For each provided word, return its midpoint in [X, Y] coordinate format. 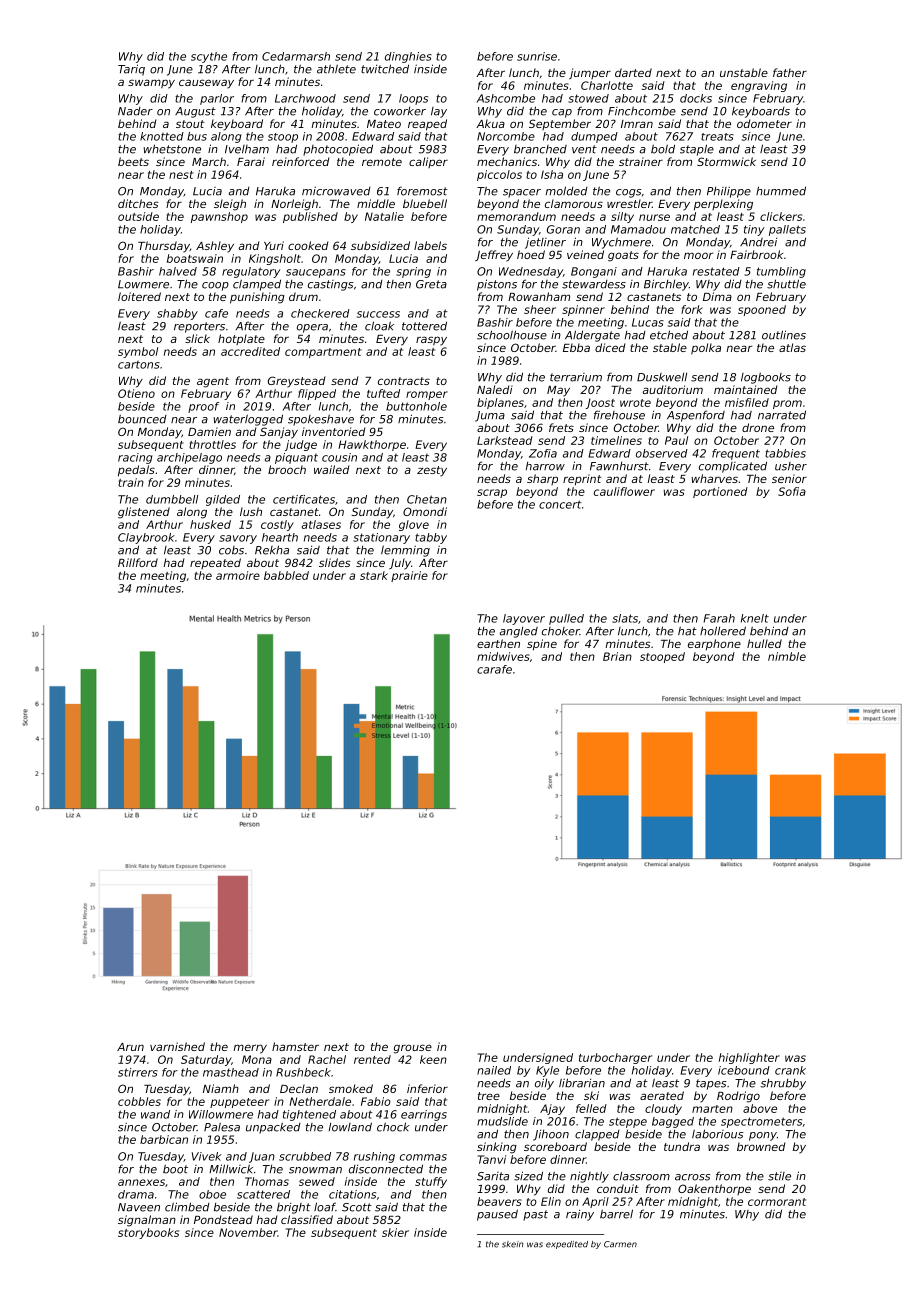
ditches [138, 203]
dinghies [408, 57]
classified [307, 1219]
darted [633, 72]
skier [395, 1232]
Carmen [620, 1244]
